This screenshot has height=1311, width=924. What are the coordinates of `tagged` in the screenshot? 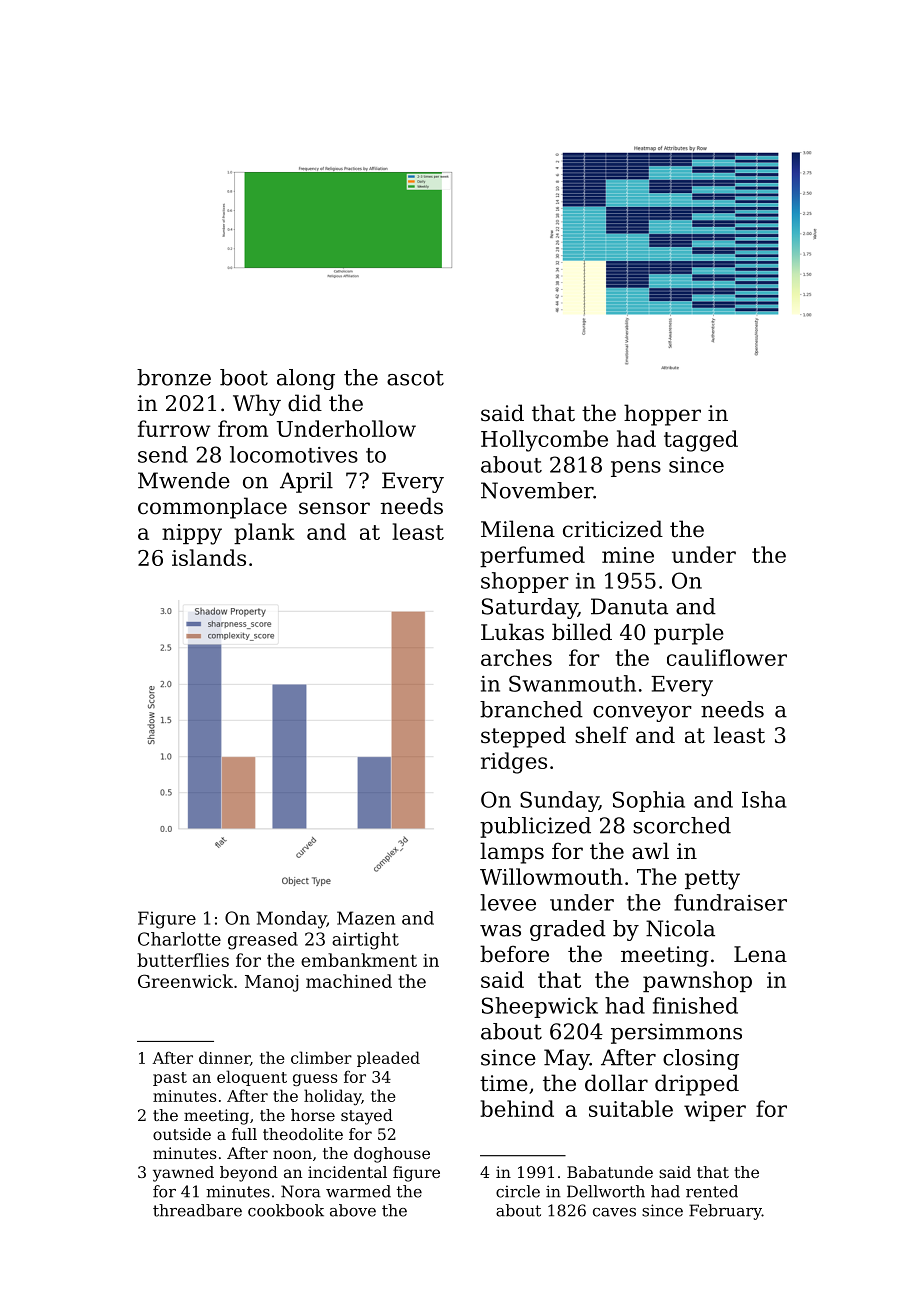 It's located at (701, 441).
